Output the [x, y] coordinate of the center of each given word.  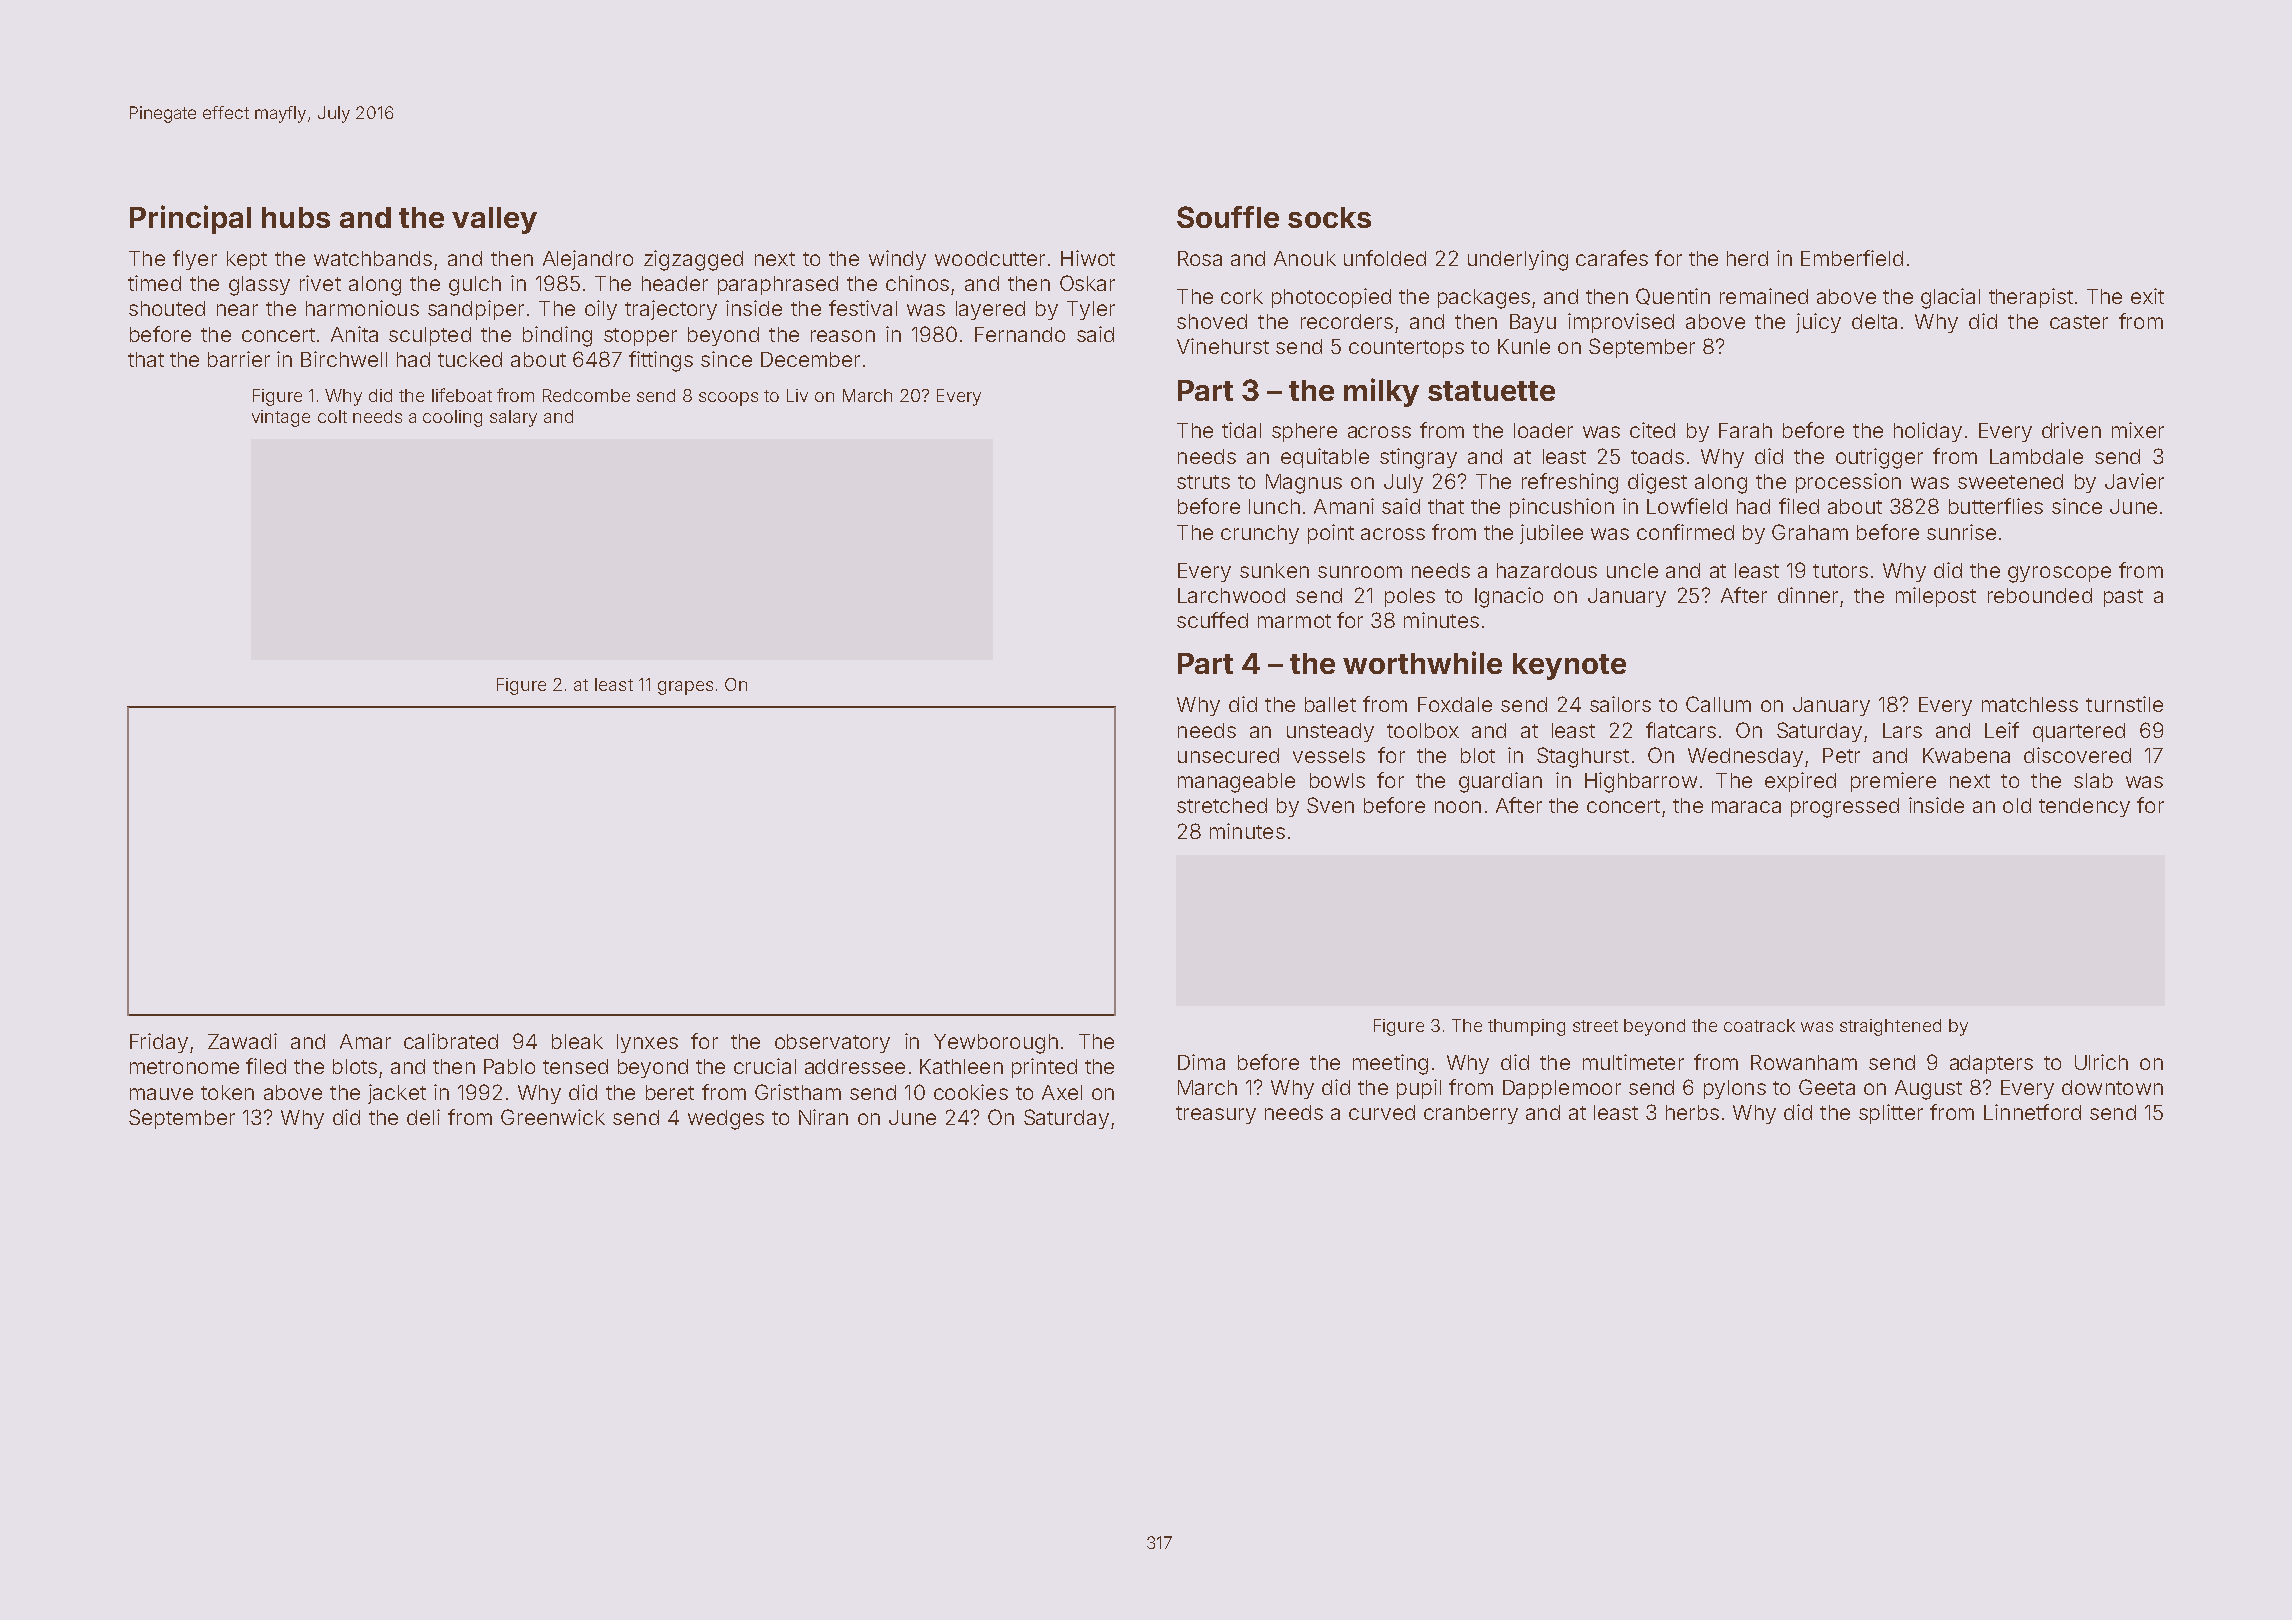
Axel [1062, 1092]
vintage [281, 418]
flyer [195, 260]
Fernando [1020, 334]
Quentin [1673, 296]
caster [2079, 322]
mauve [161, 1094]
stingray [1418, 458]
